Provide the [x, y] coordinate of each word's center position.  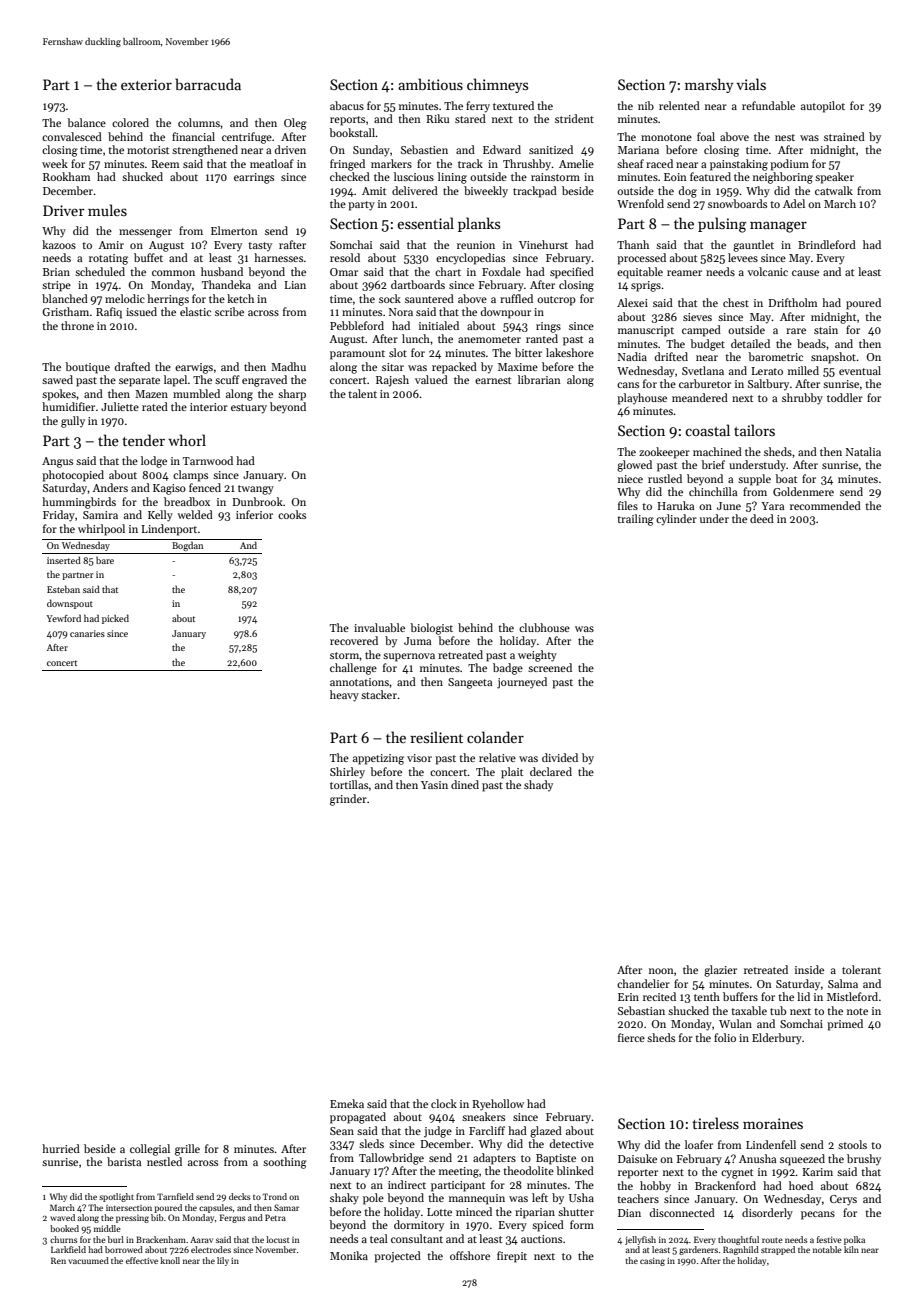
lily [223, 1261]
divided [560, 757]
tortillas [349, 784]
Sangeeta [470, 683]
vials [751, 84]
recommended [825, 505]
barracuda [208, 84]
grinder [348, 800]
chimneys [497, 85]
